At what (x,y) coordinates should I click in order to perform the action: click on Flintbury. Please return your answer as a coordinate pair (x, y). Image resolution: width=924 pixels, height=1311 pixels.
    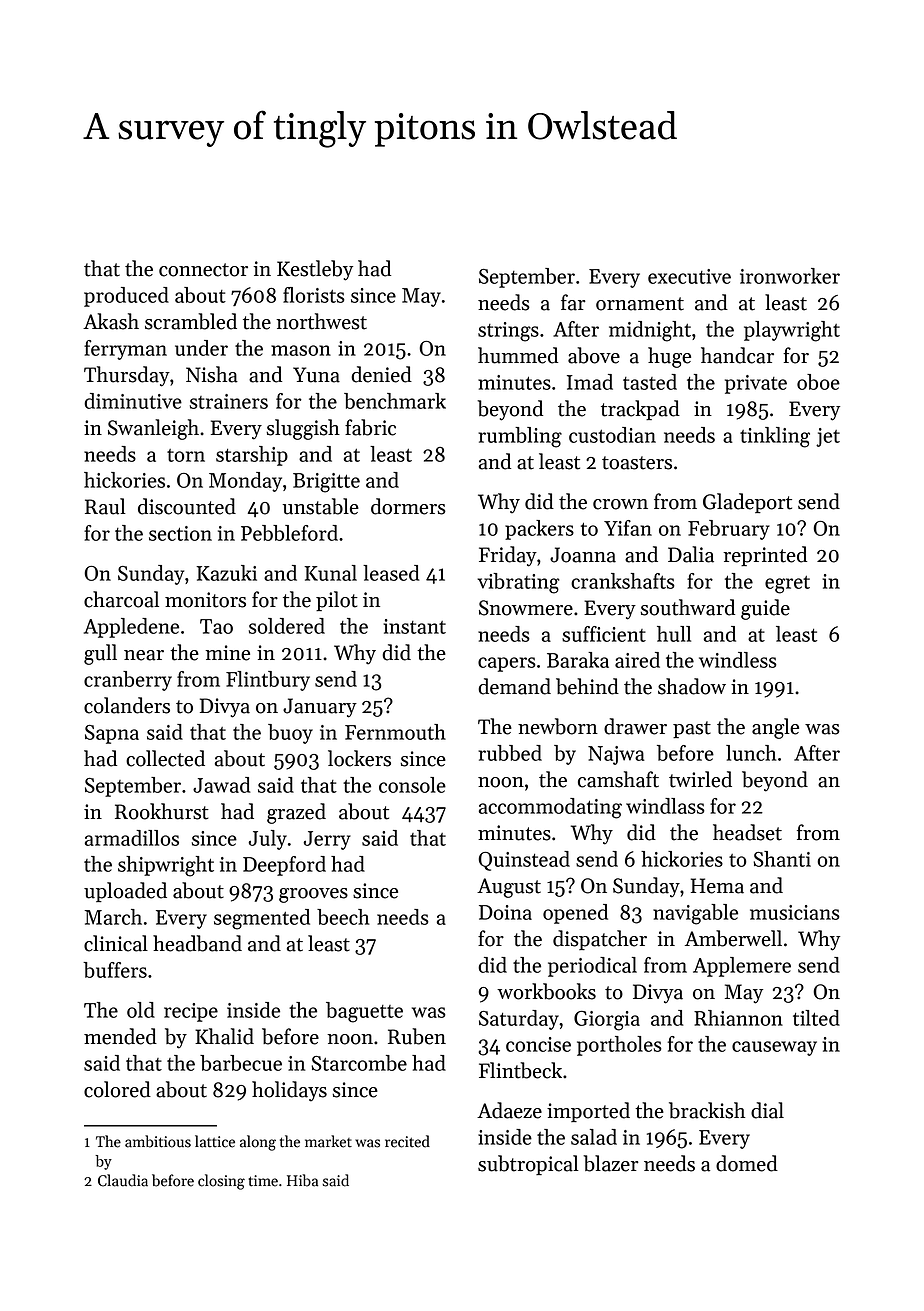
    Looking at the image, I should click on (268, 681).
